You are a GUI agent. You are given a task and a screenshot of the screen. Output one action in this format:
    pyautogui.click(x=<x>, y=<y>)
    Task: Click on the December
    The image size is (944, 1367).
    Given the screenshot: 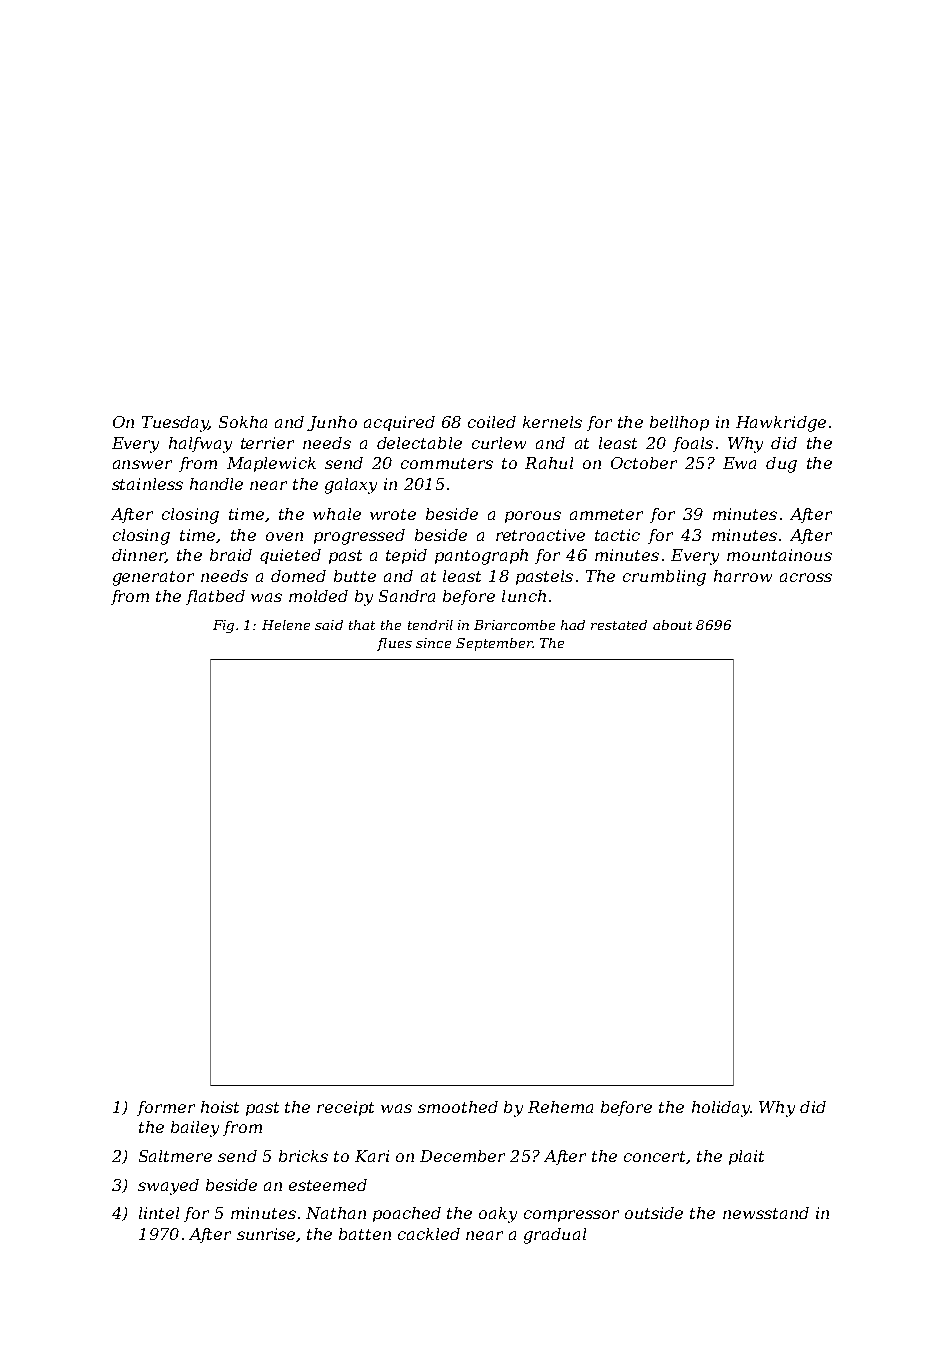 What is the action you would take?
    pyautogui.click(x=462, y=1156)
